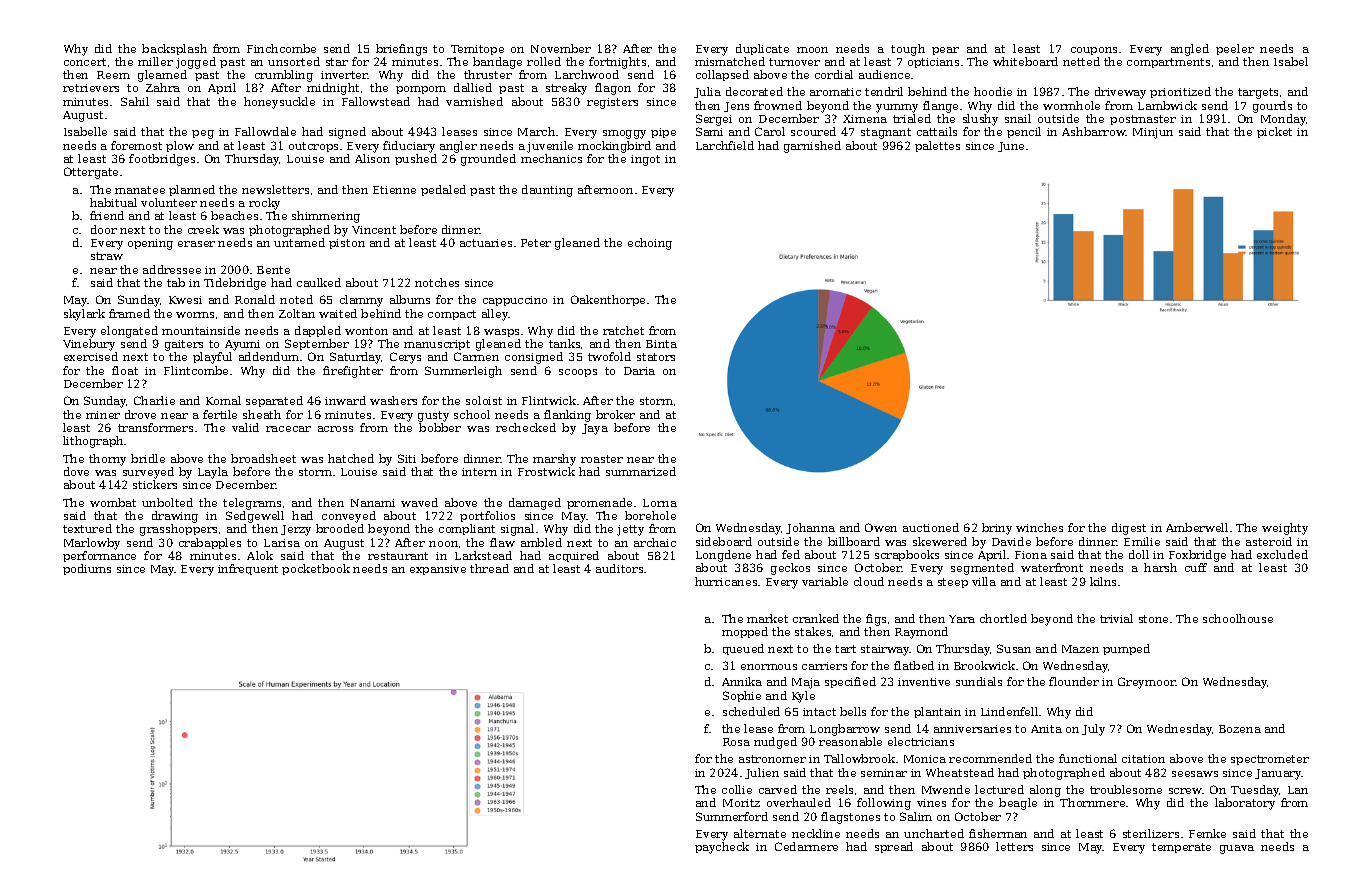  What do you see at coordinates (835, 92) in the screenshot?
I see `aromatic` at bounding box center [835, 92].
